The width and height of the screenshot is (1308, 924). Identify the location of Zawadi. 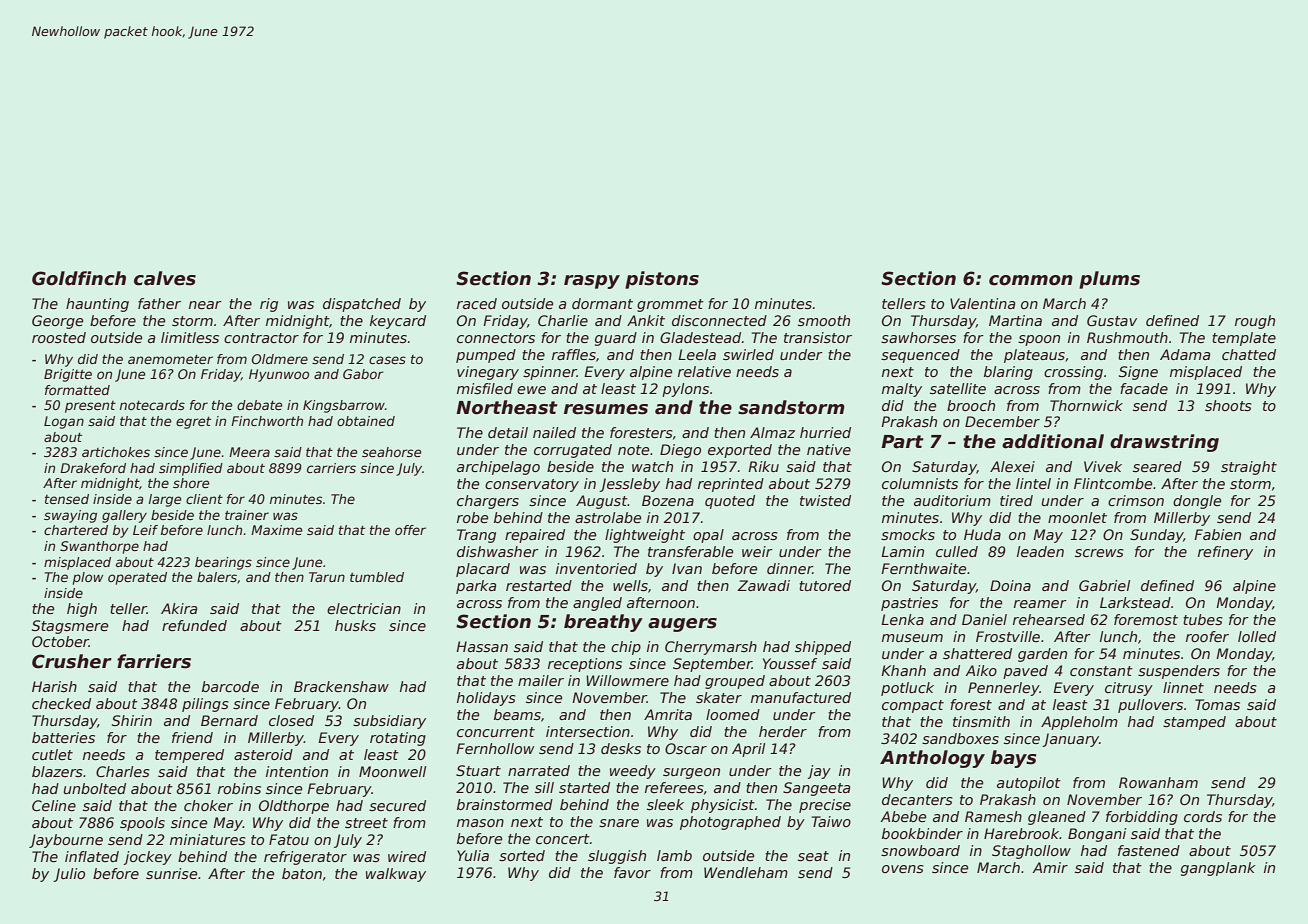
(763, 585).
